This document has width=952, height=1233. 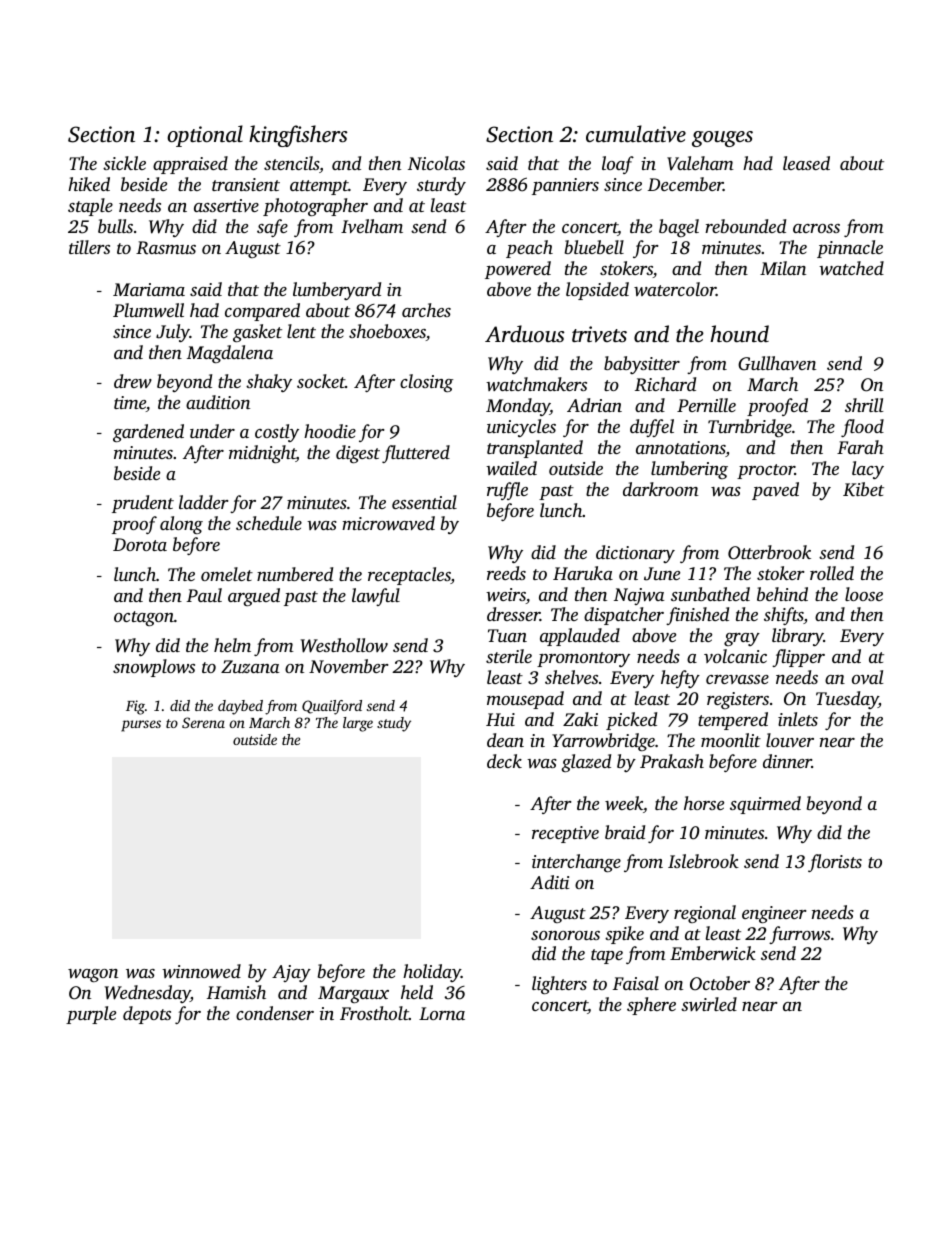 What do you see at coordinates (651, 1006) in the document?
I see `sphere` at bounding box center [651, 1006].
